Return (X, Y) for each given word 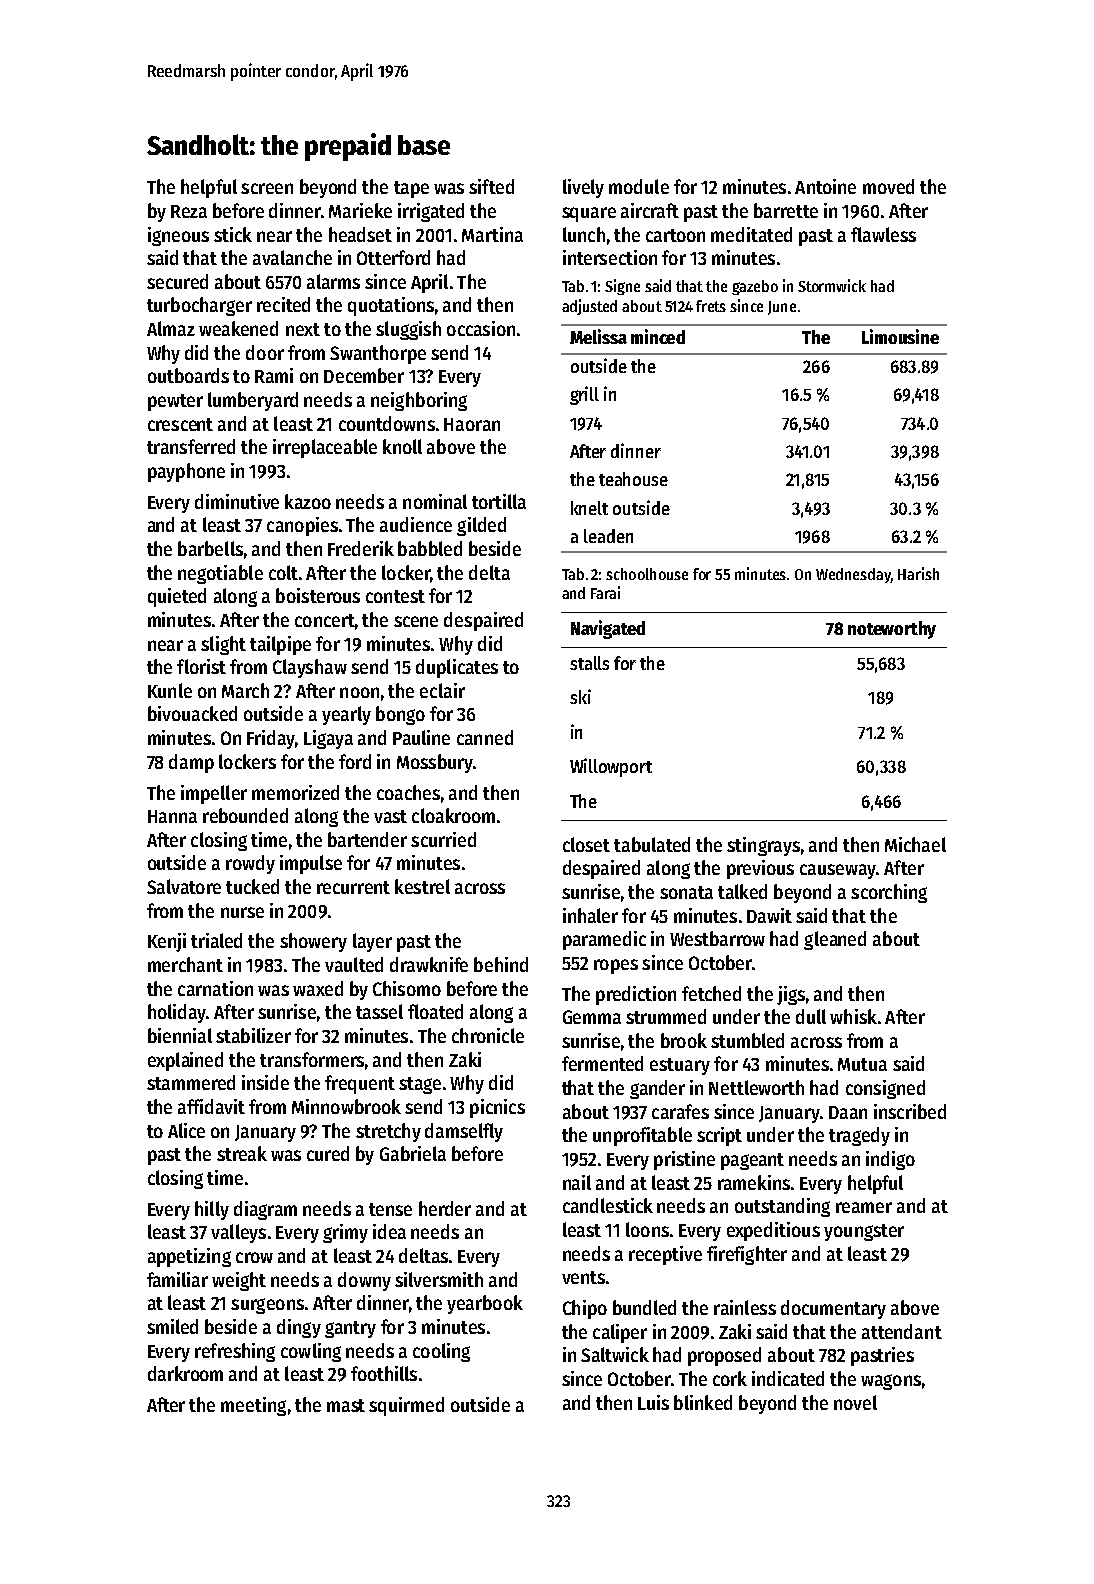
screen (267, 188)
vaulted (354, 964)
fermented (602, 1063)
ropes (616, 966)
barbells (210, 548)
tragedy (859, 1136)
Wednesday (853, 575)
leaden (608, 536)
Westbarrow (717, 938)
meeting (253, 1406)
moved (888, 186)
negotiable (220, 574)
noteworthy (892, 630)
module (639, 186)
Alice (186, 1130)
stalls (589, 663)
